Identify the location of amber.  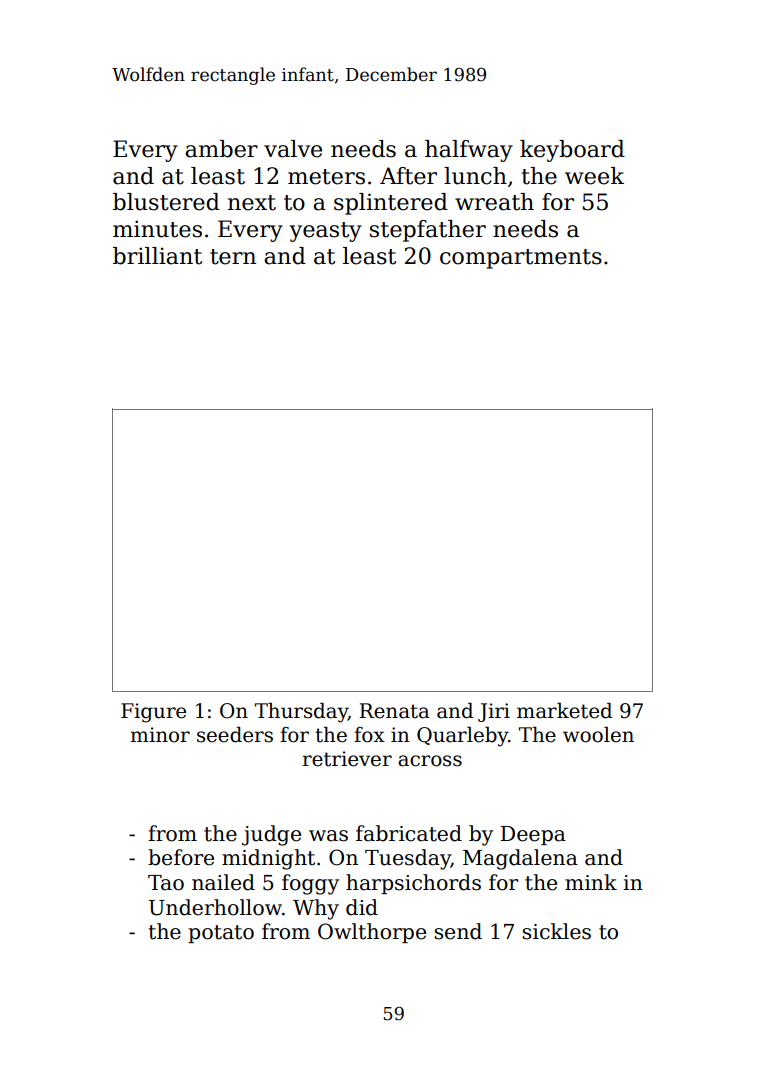
(221, 149).
